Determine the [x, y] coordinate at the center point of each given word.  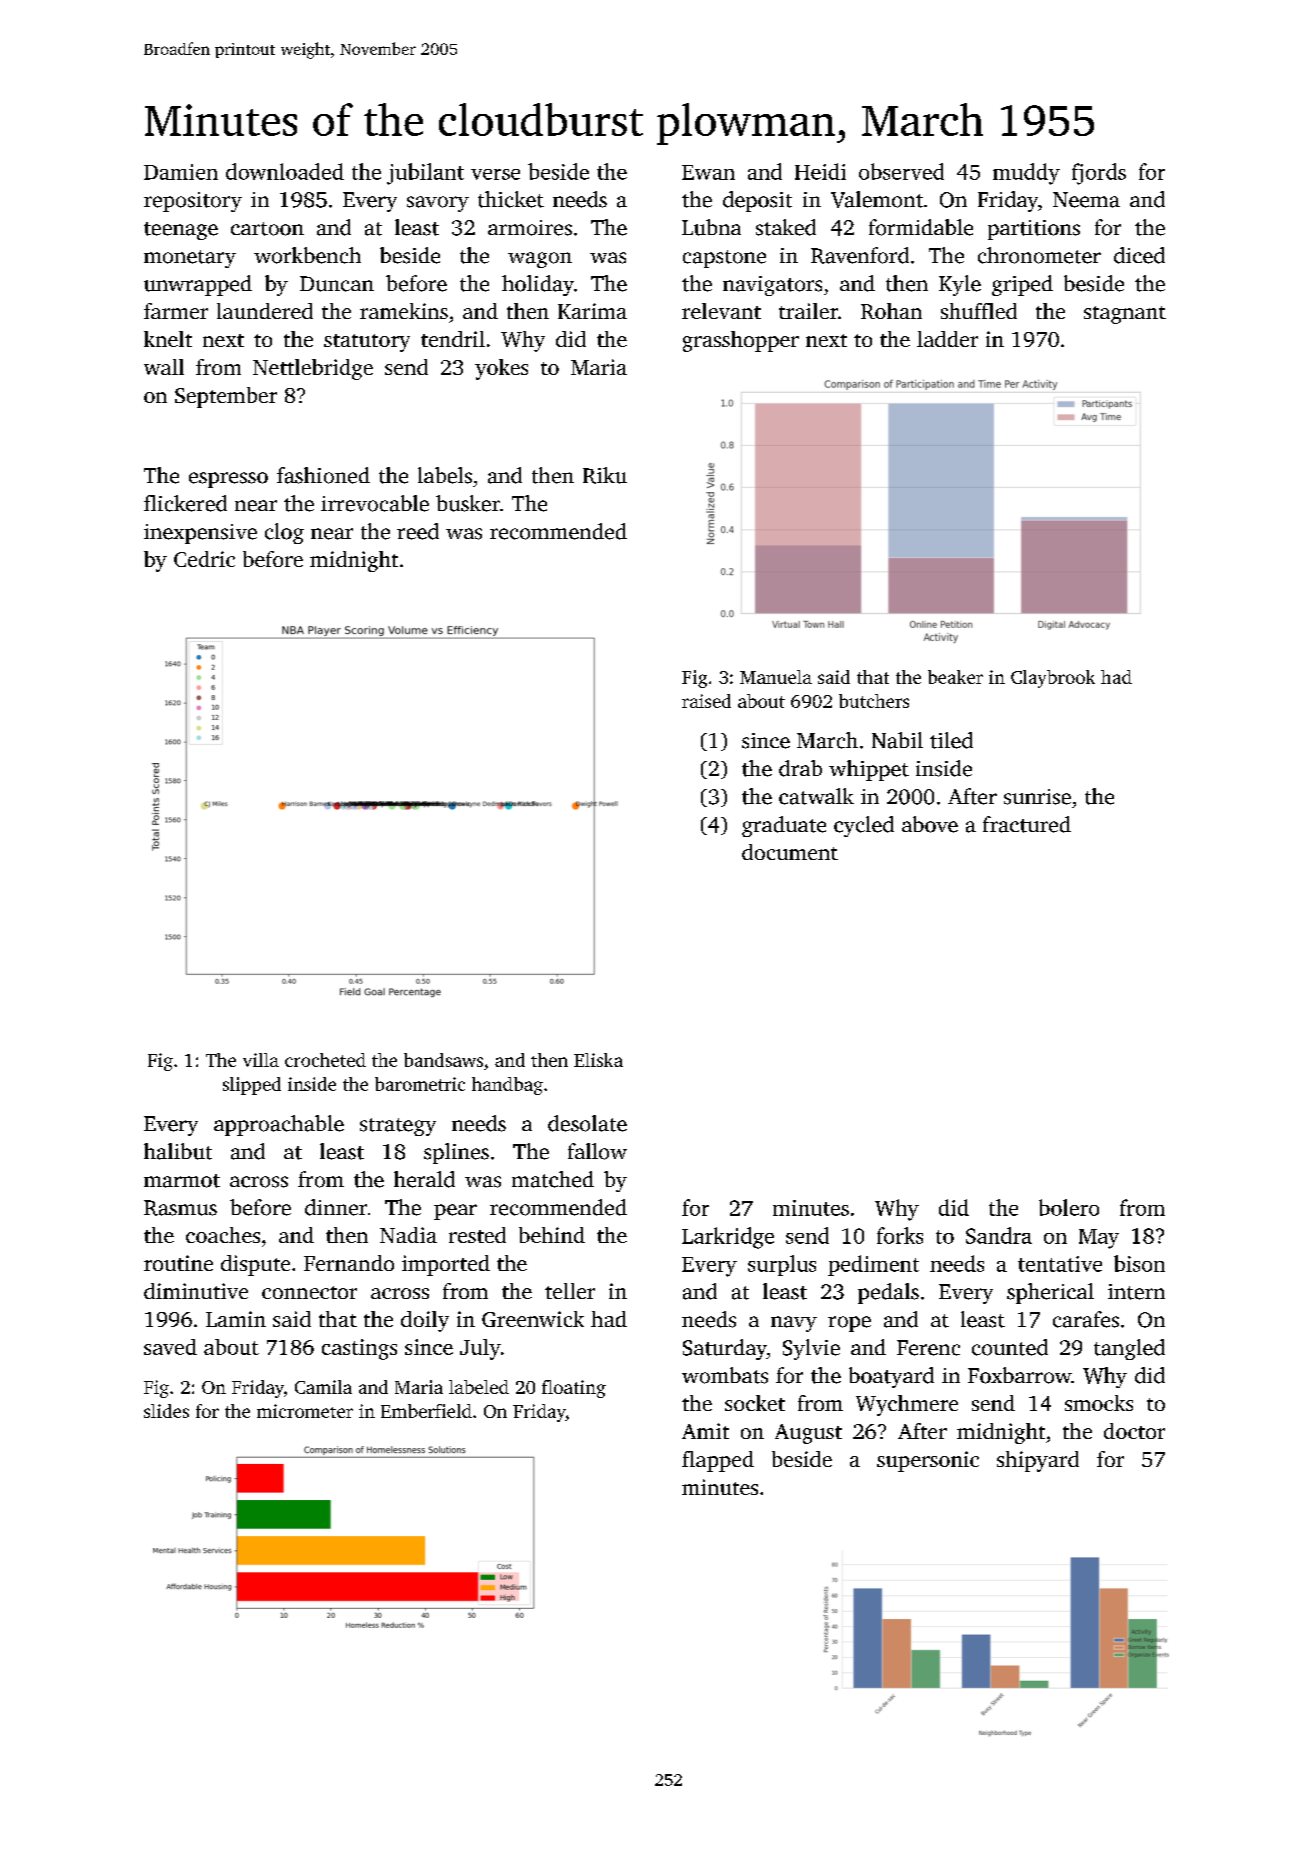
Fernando [349, 1263]
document [790, 852]
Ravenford [860, 255]
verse [495, 174]
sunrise [1037, 797]
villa [261, 1060]
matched [553, 1179]
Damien [181, 172]
